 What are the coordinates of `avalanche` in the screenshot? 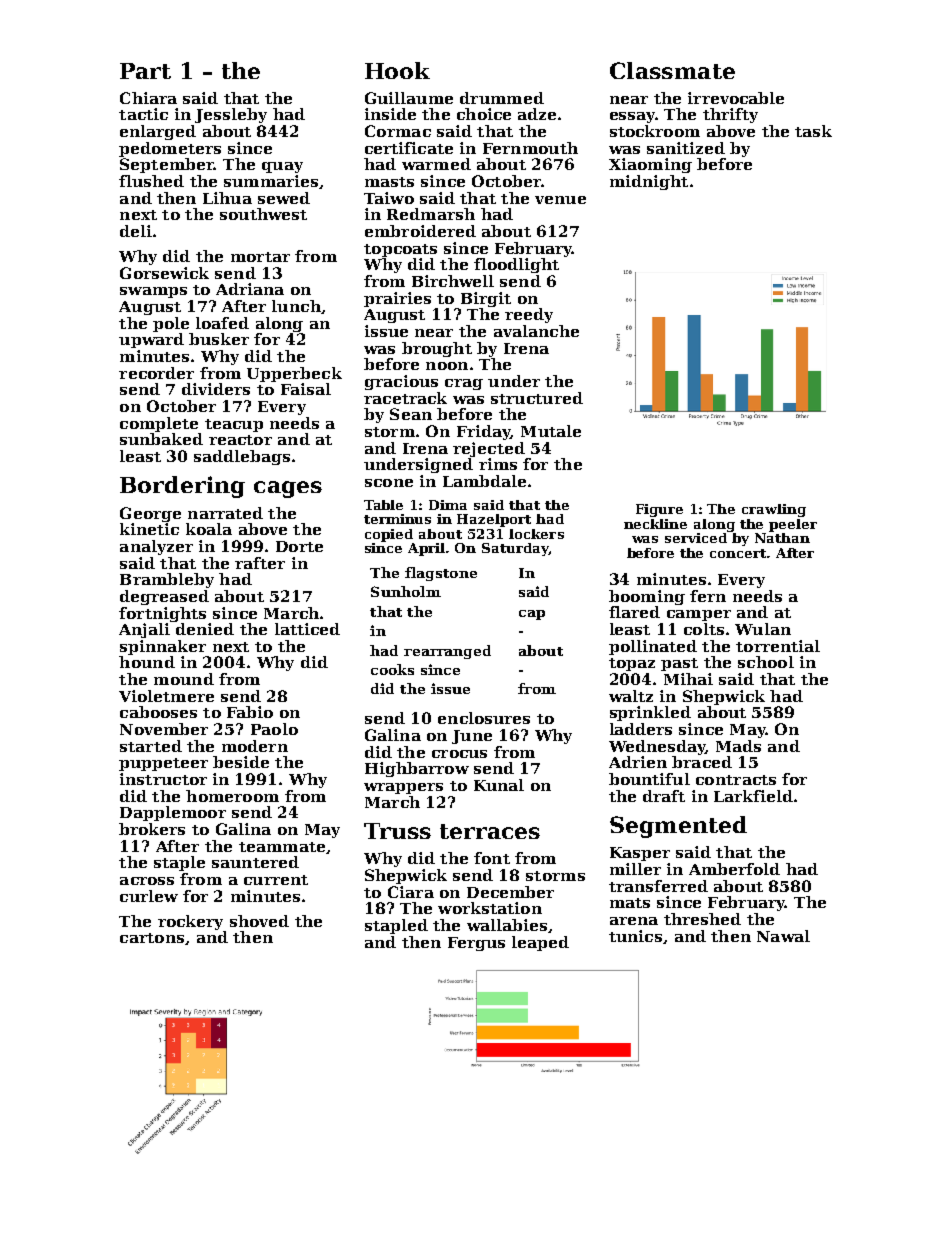 It's located at (536, 331).
